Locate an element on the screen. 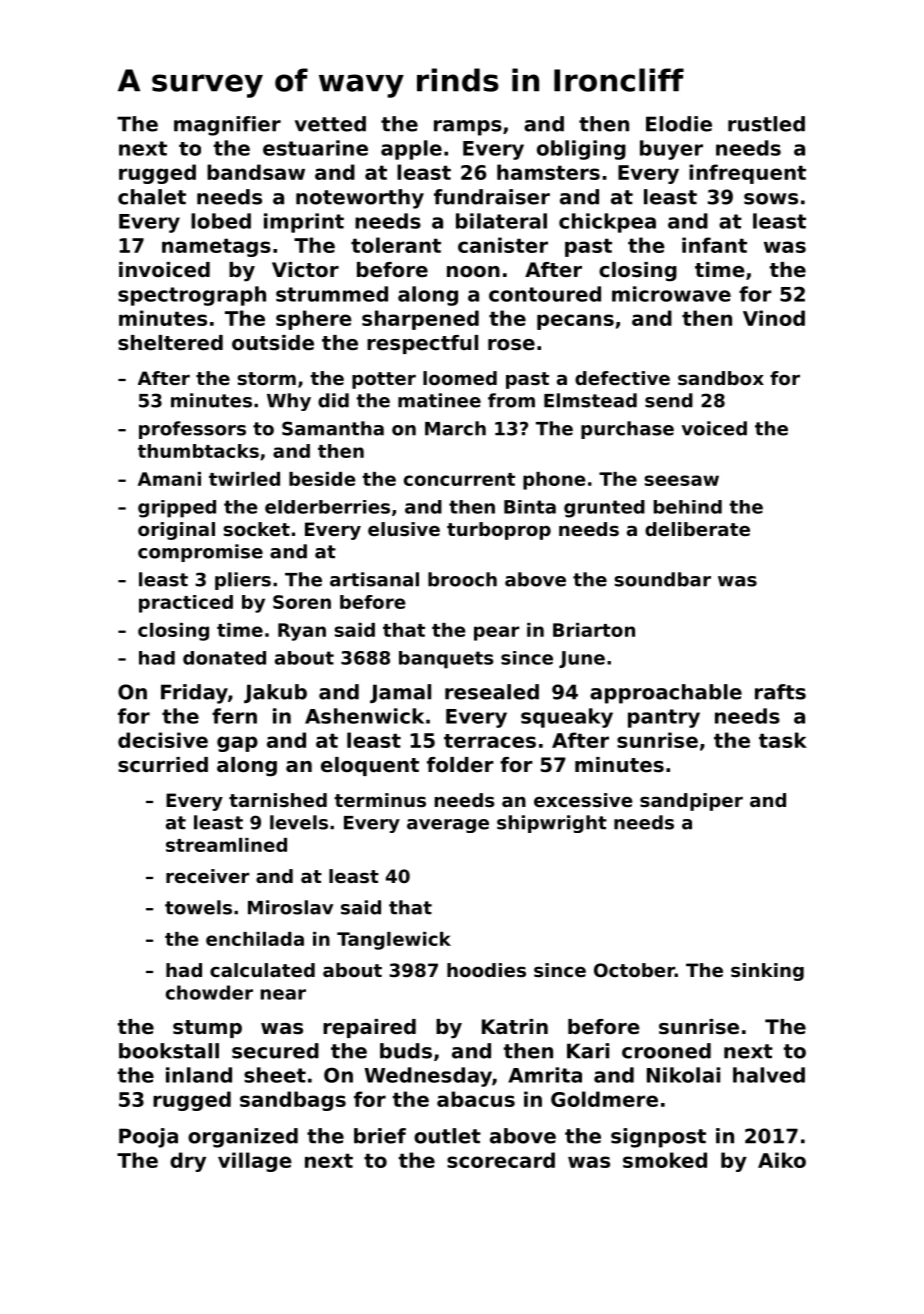 The height and width of the screenshot is (1314, 924). pear is located at coordinates (496, 633).
